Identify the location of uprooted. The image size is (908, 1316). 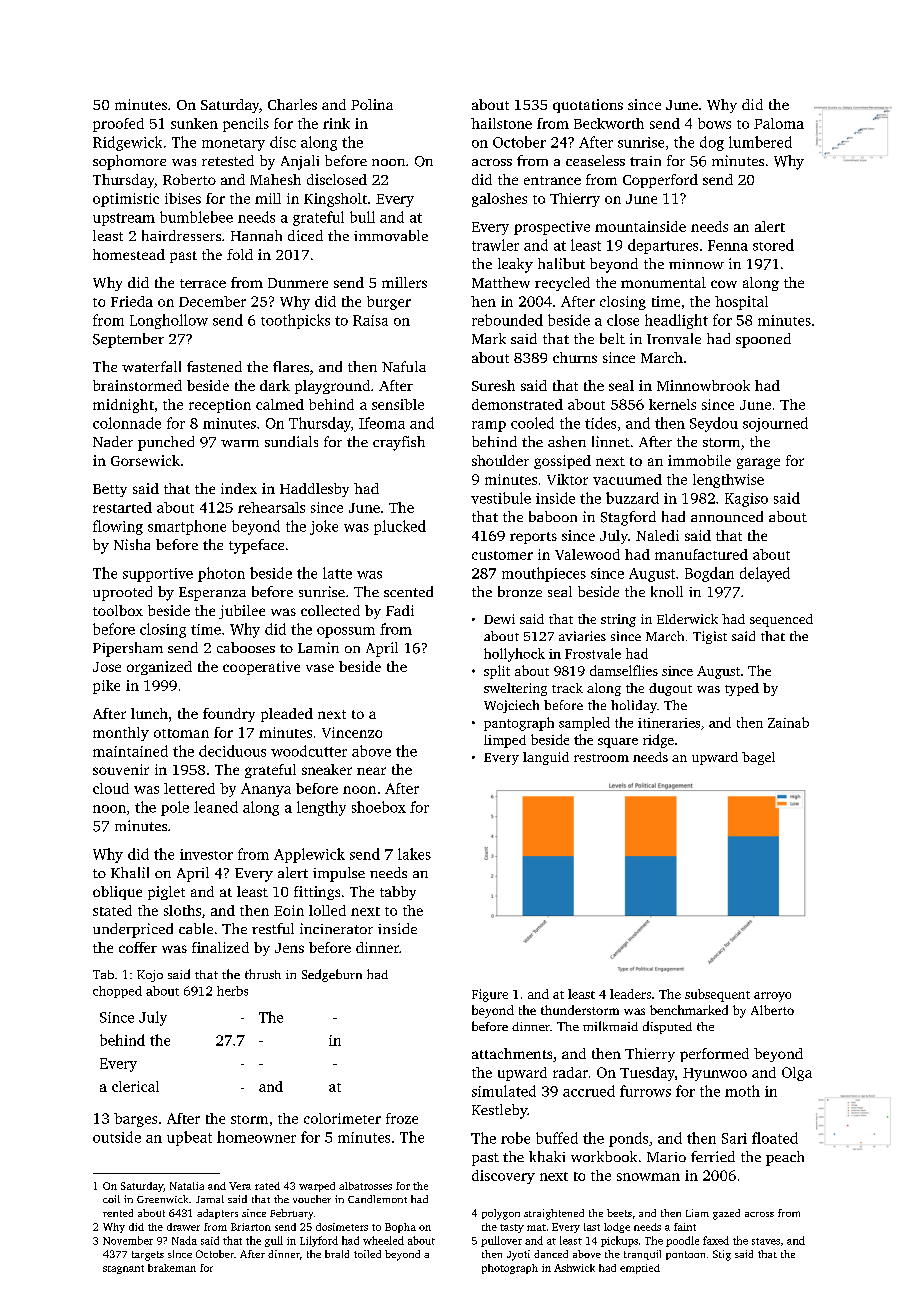
(122, 593).
